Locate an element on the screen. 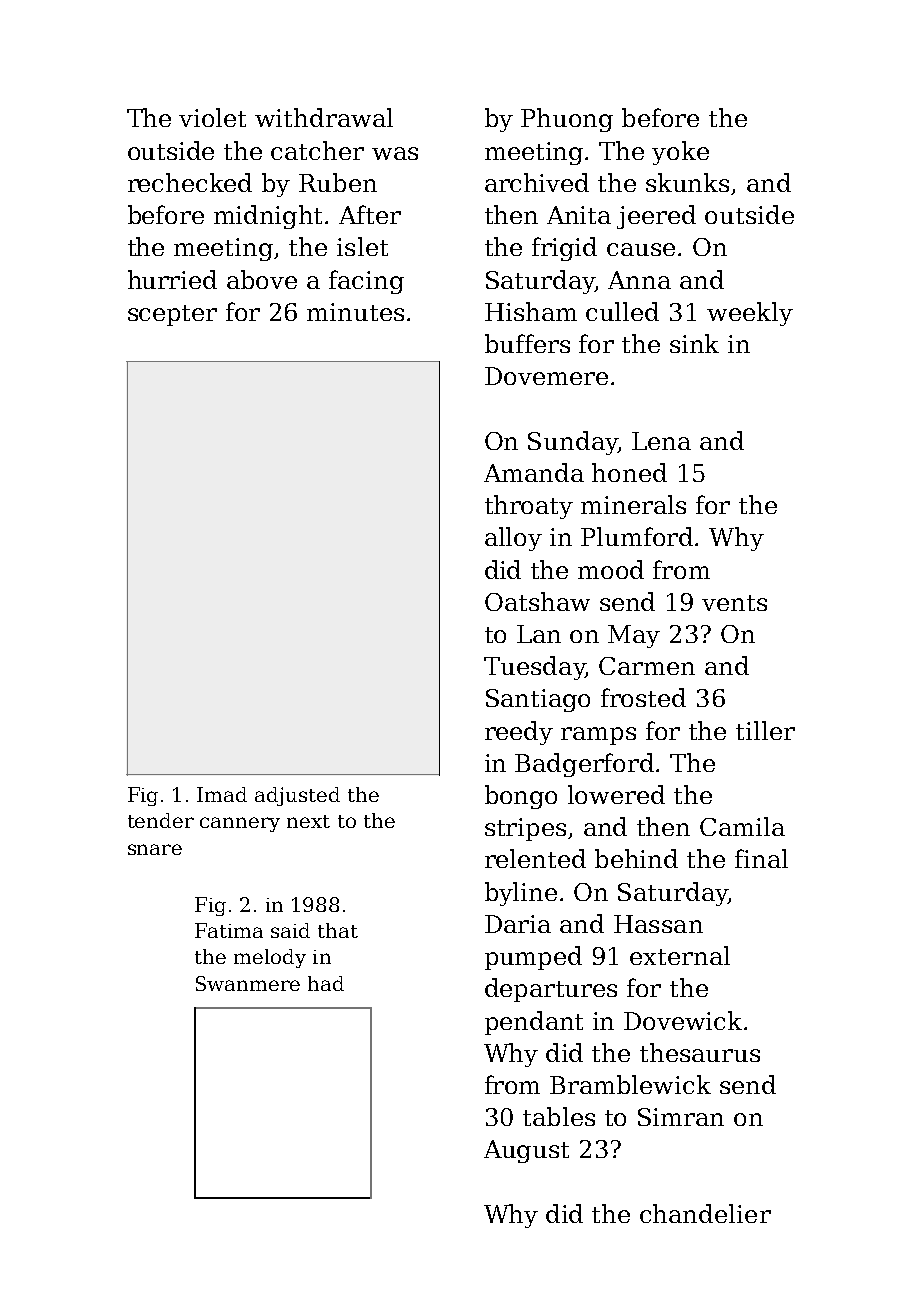 The image size is (924, 1311). Swanmere is located at coordinates (248, 983).
